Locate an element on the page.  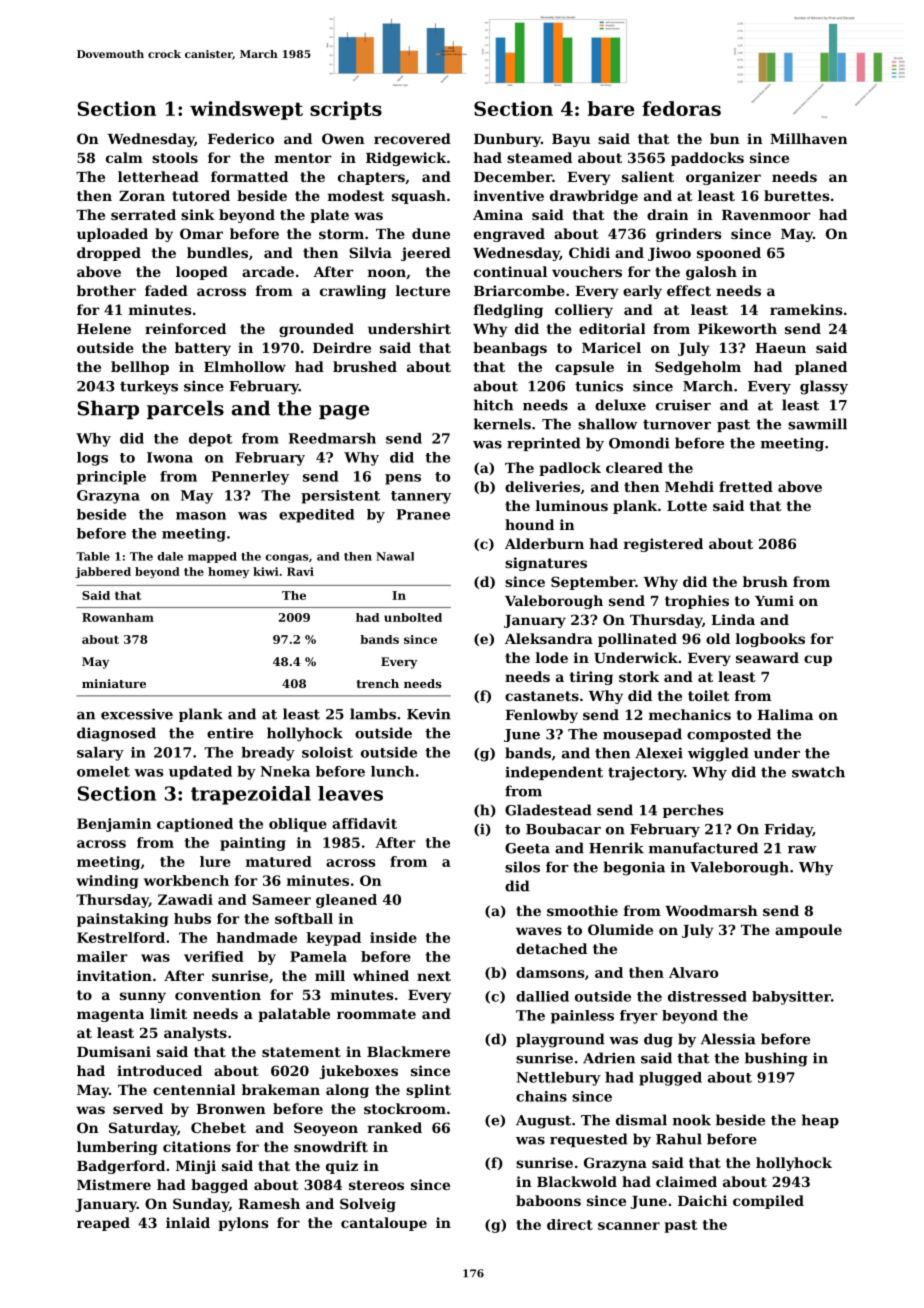
bare is located at coordinates (611, 108).
